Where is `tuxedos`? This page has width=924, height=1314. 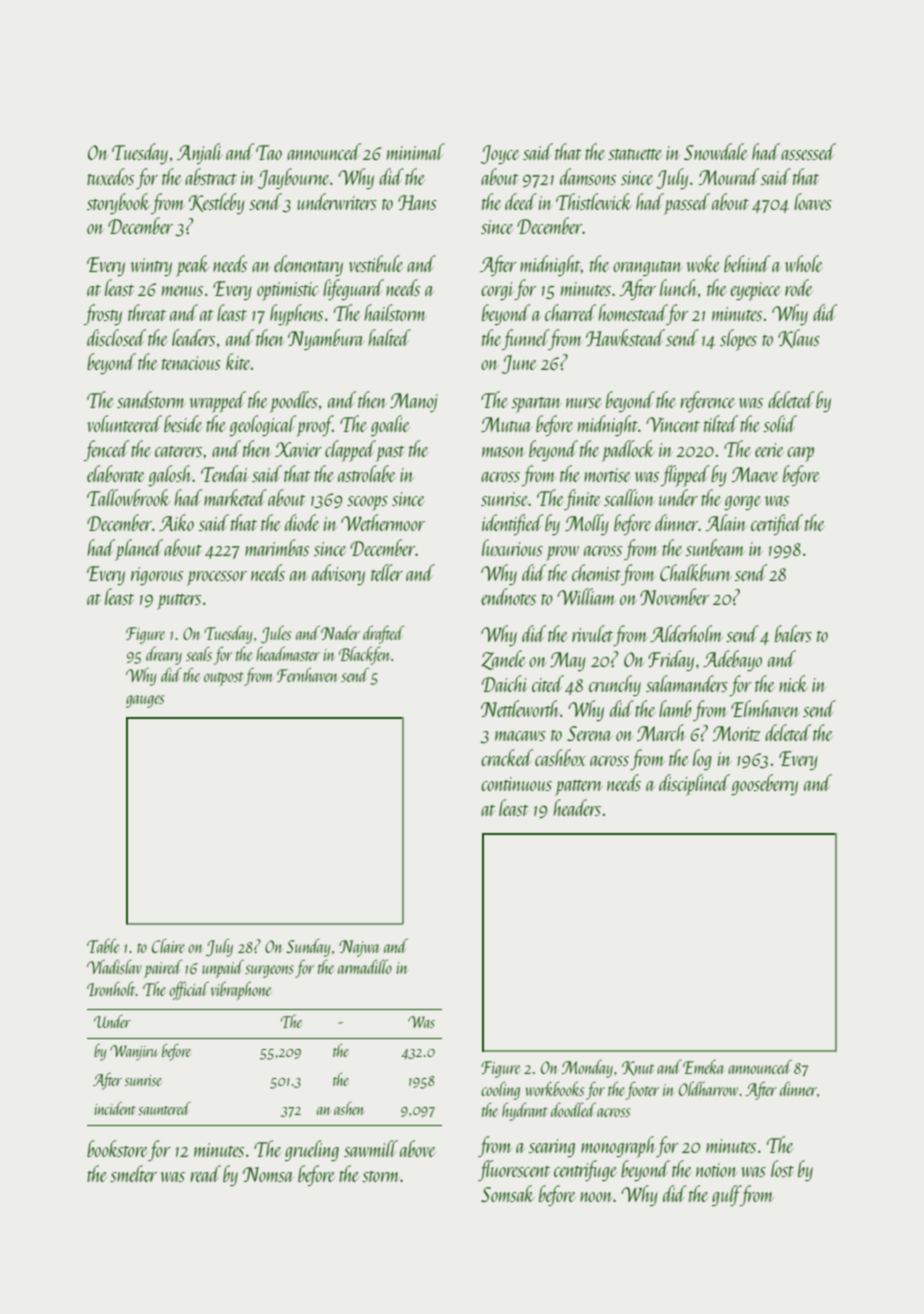 tuxedos is located at coordinates (110, 176).
